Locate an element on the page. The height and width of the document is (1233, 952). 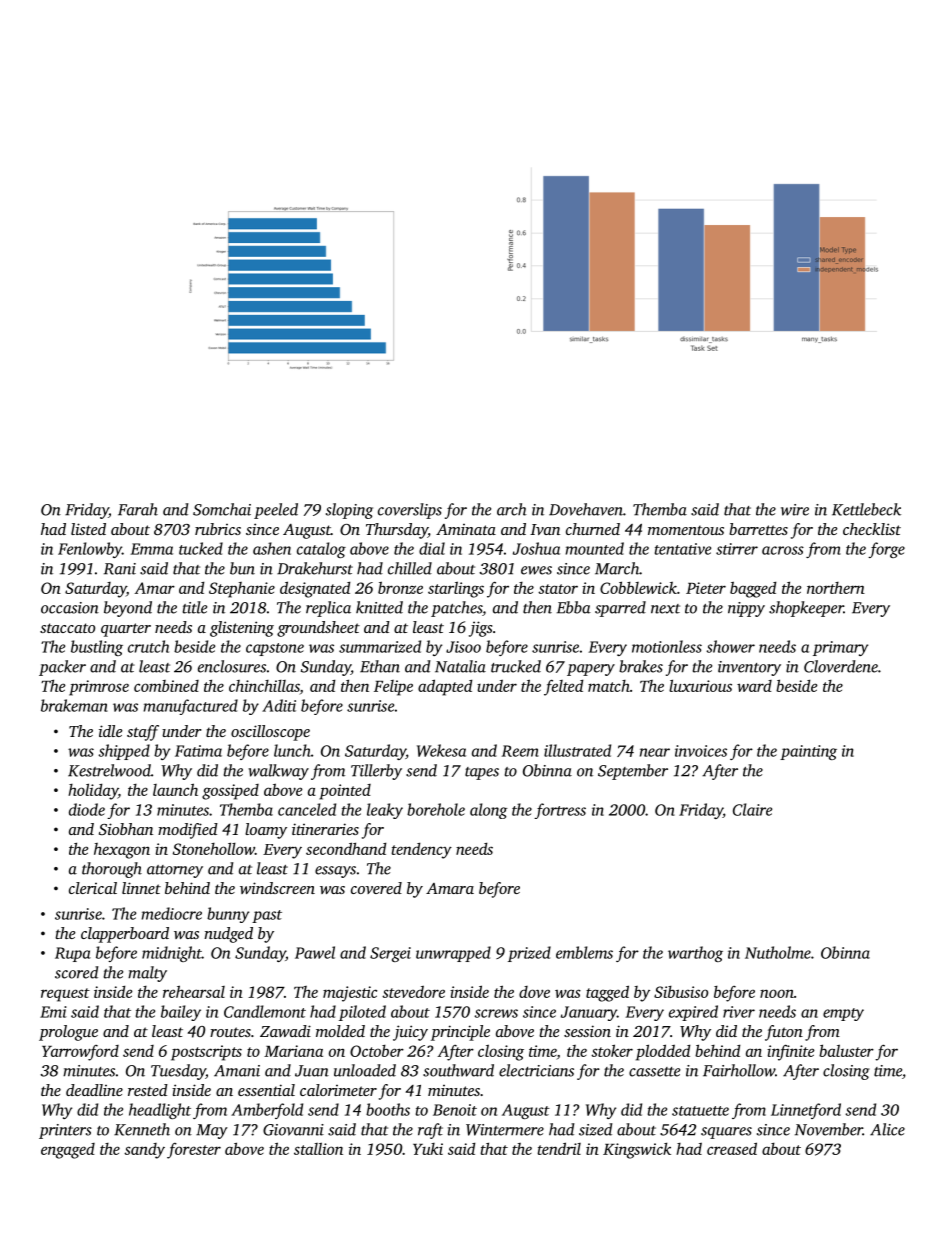
Farah is located at coordinates (138, 509).
